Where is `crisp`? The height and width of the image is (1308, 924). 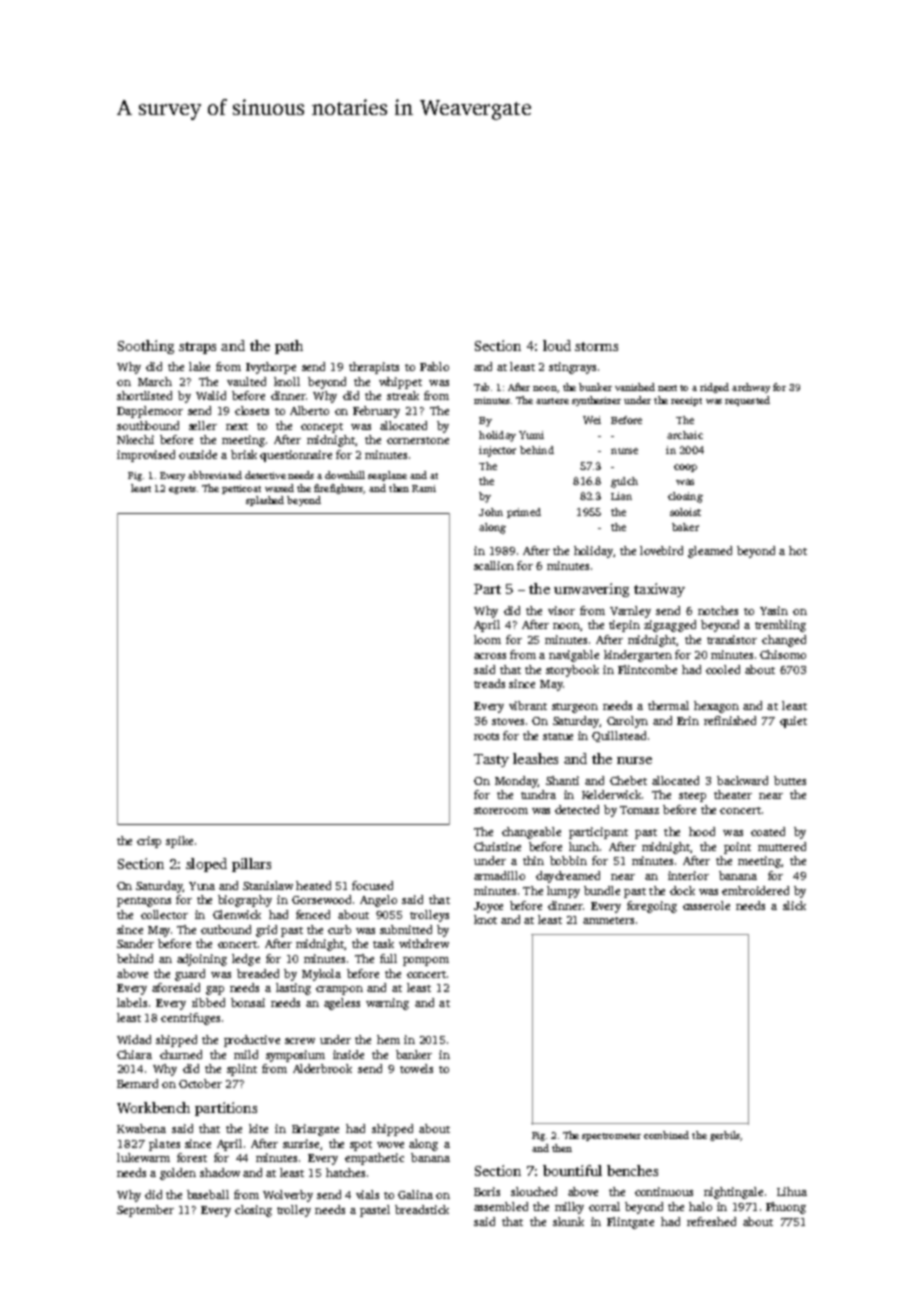 crisp is located at coordinates (149, 842).
